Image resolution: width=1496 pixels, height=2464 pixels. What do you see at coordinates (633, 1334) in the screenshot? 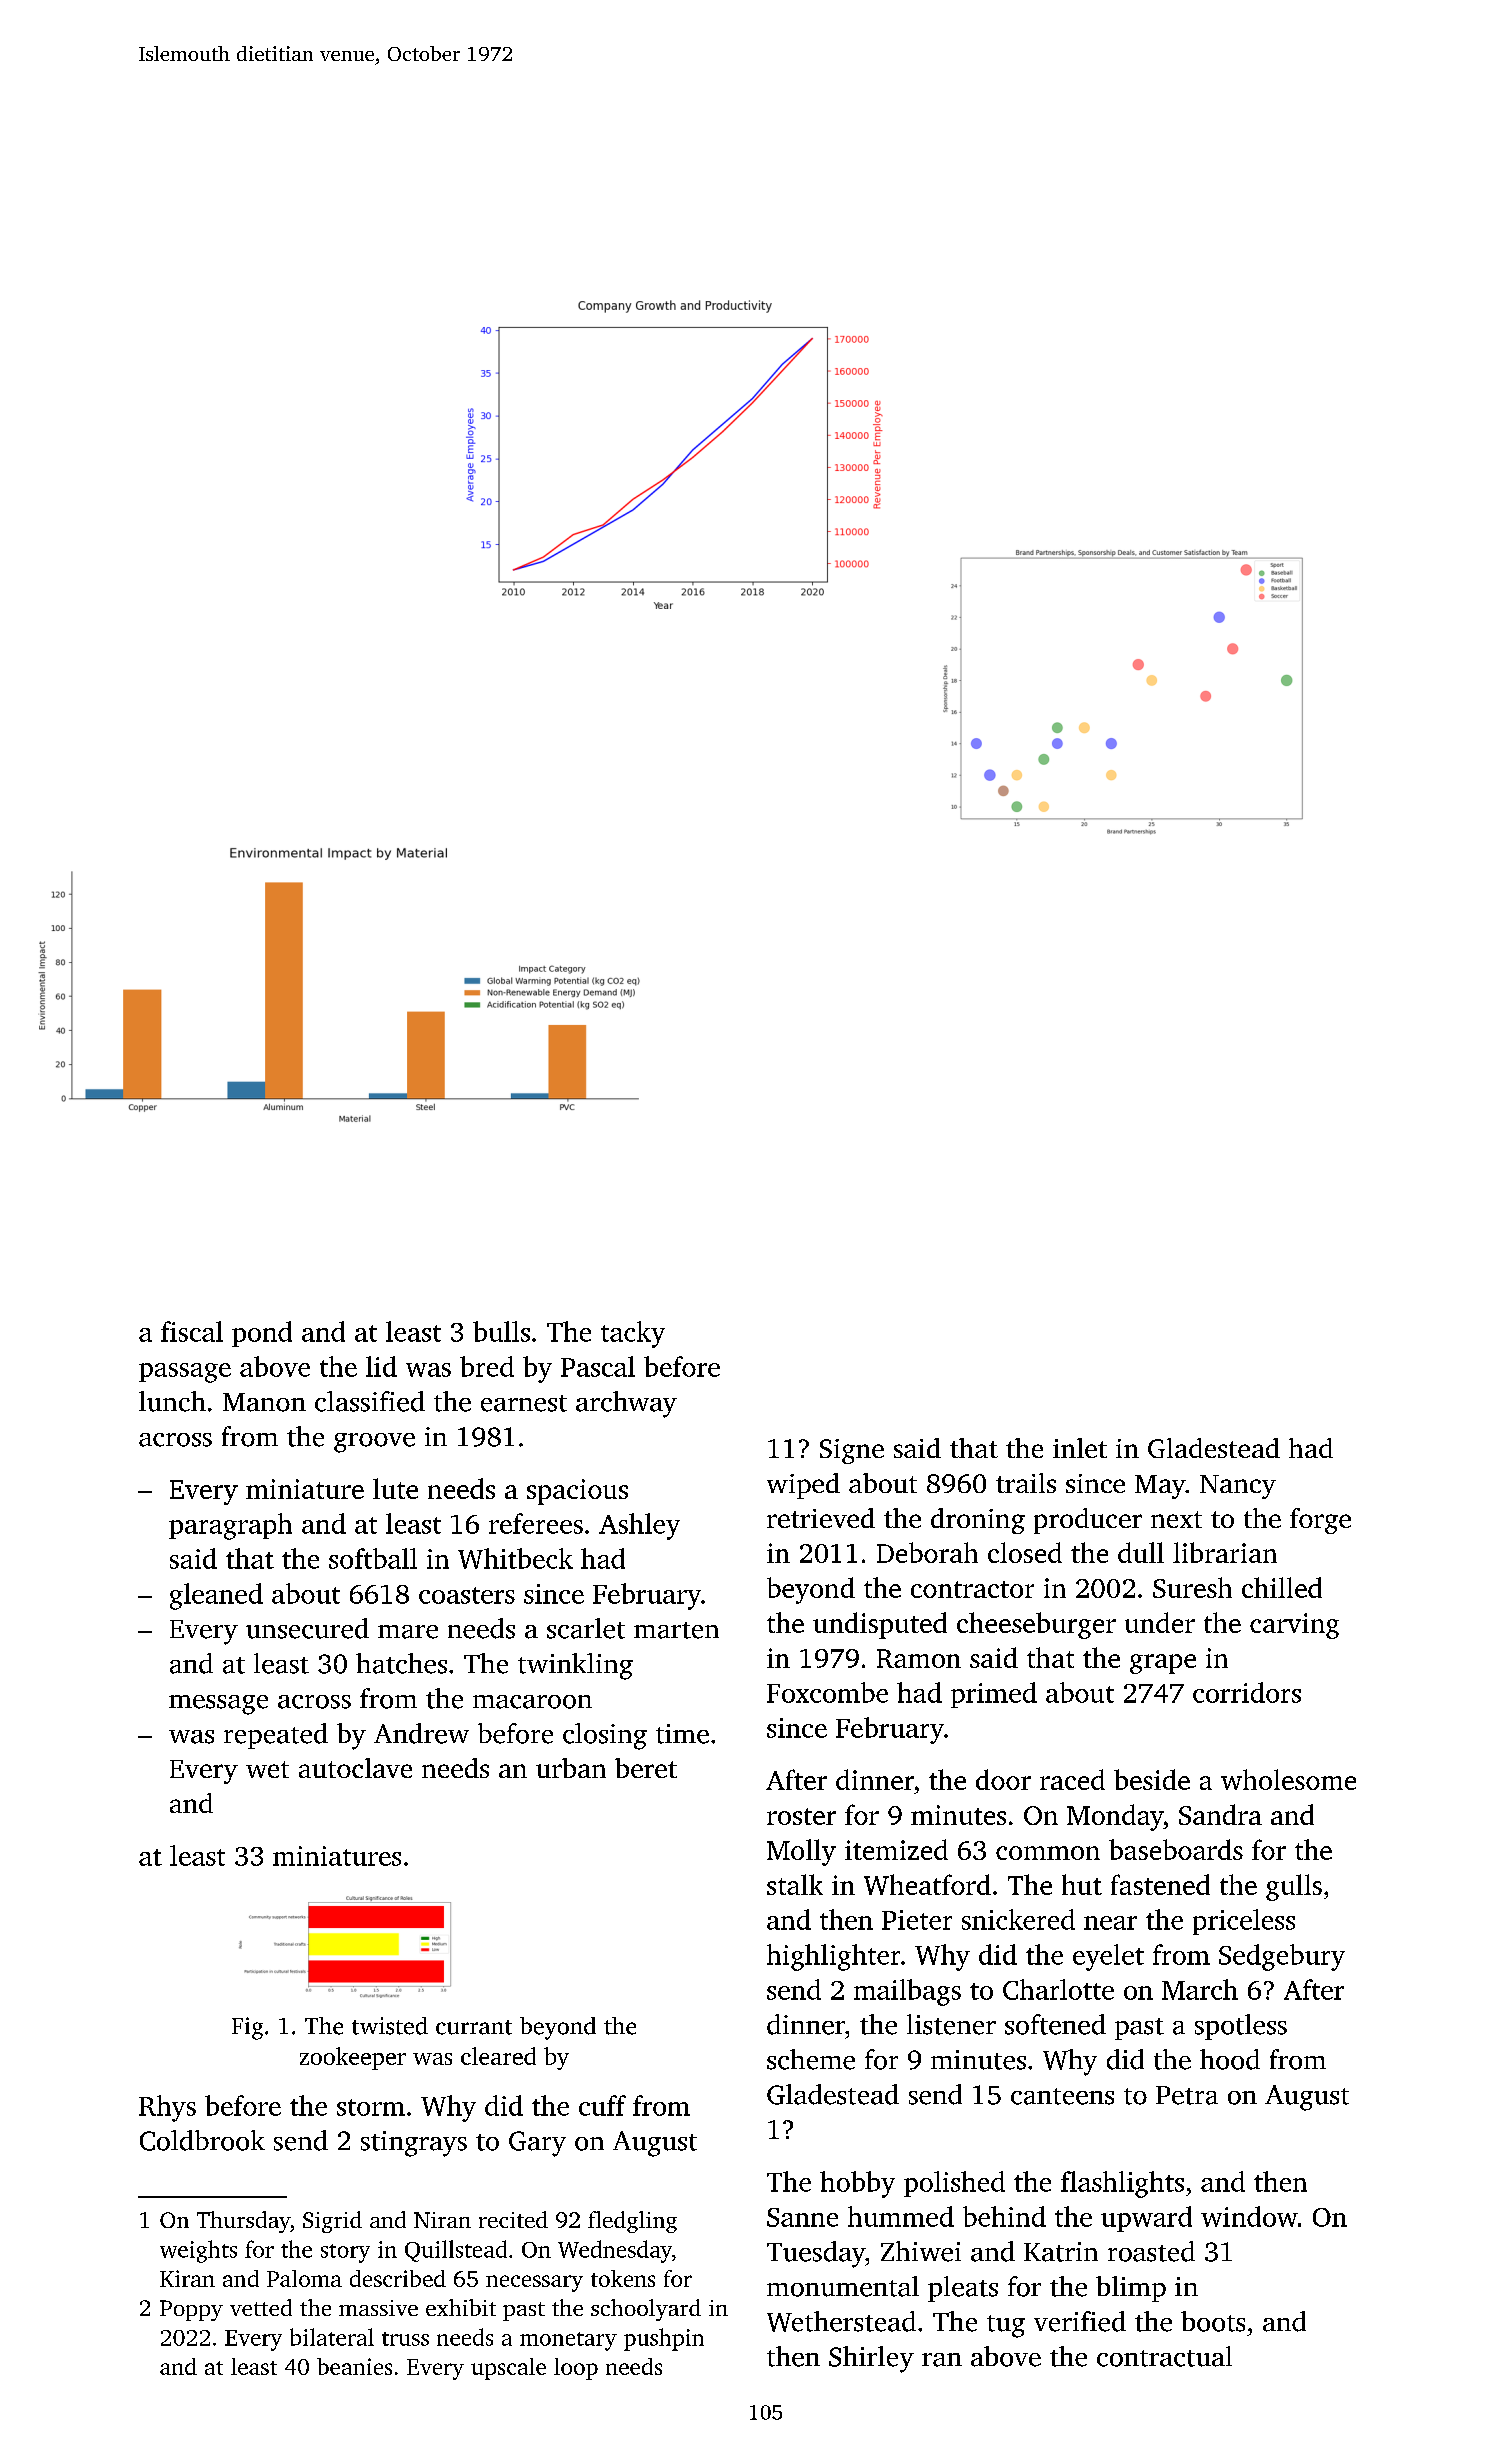
I see `tacky` at bounding box center [633, 1334].
